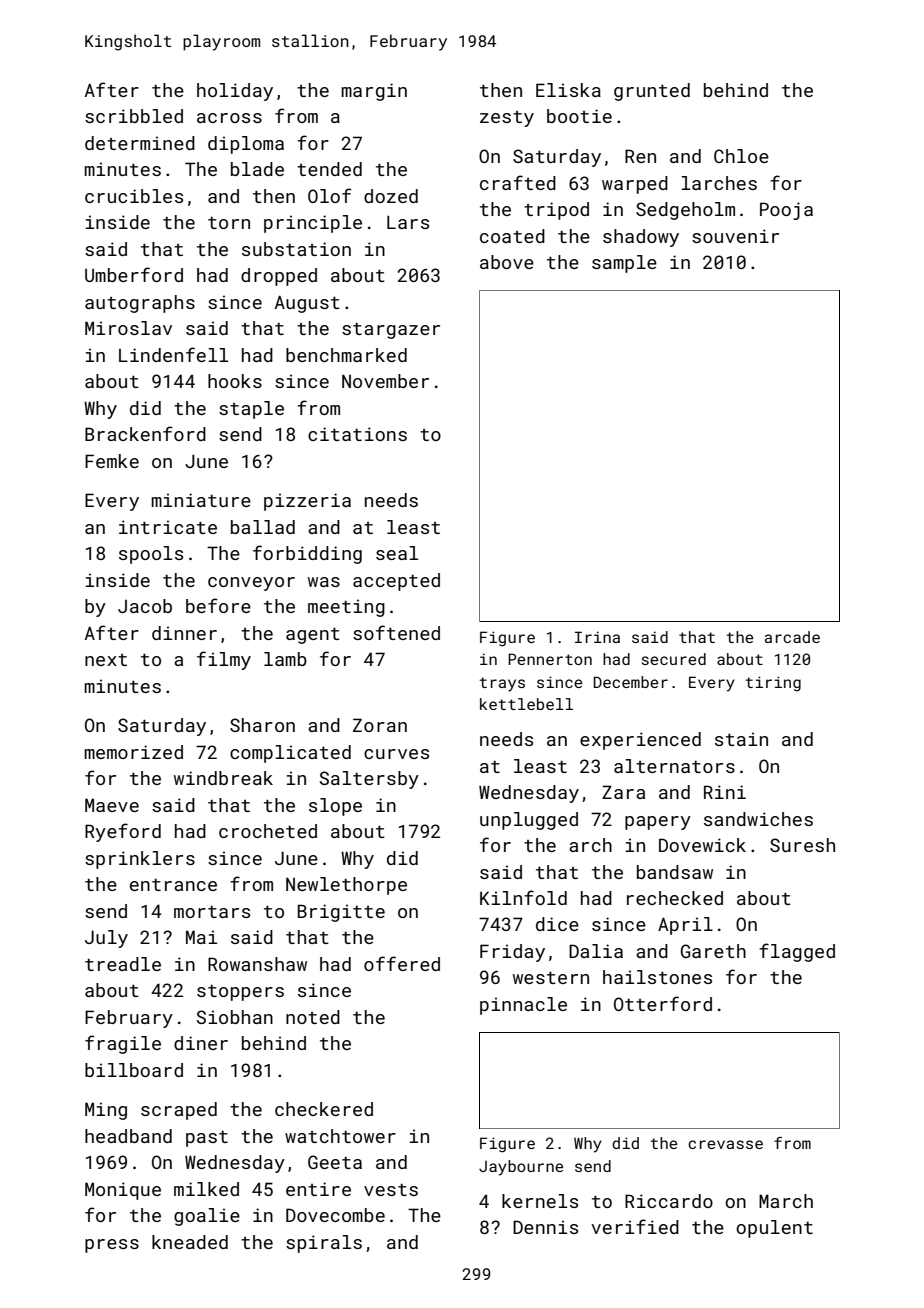 This page has width=924, height=1308. I want to click on Umberford, so click(134, 274).
